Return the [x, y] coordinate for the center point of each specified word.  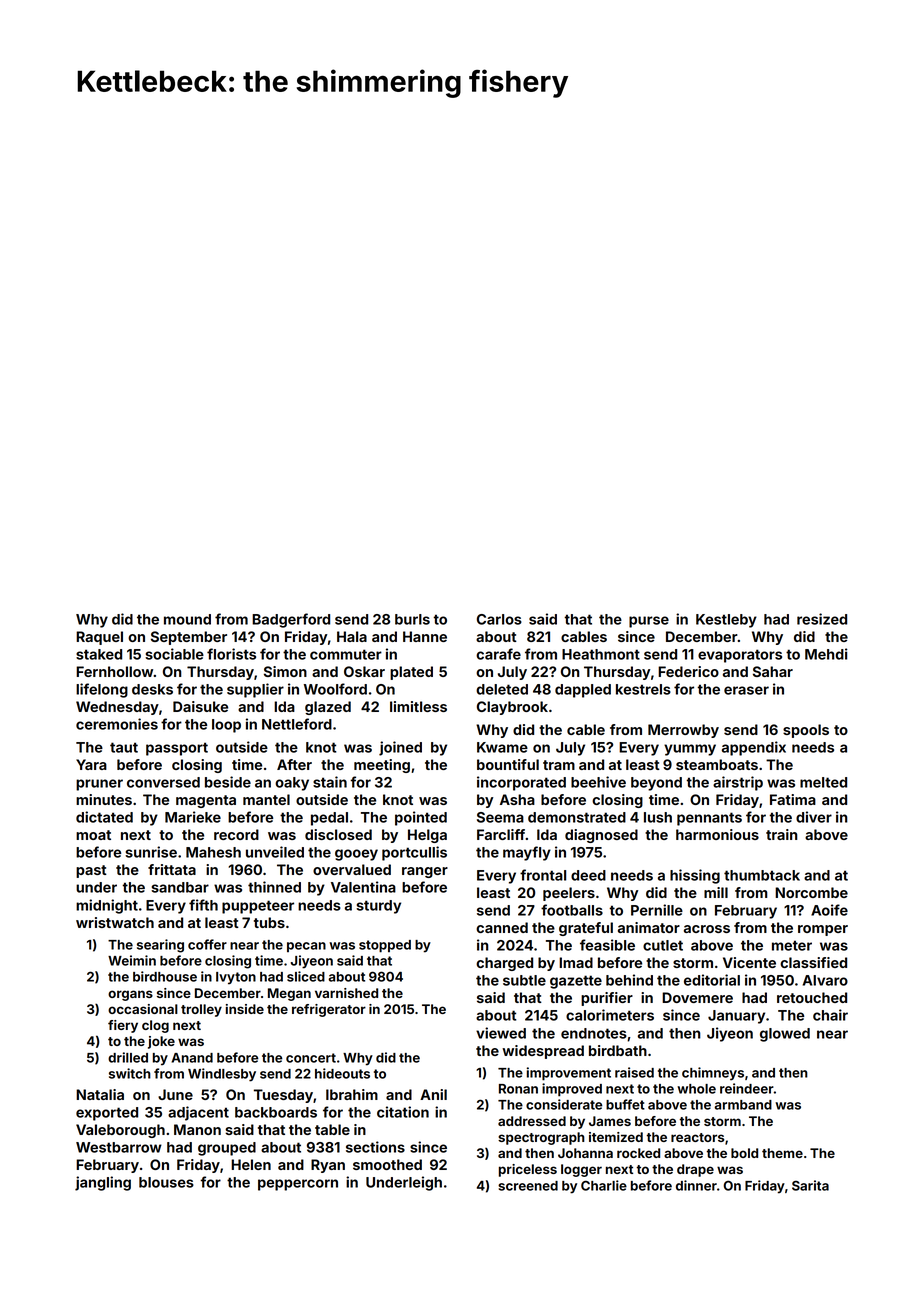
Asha [517, 799]
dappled [583, 691]
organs [130, 995]
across [707, 929]
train [781, 834]
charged [504, 964]
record [236, 834]
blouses [166, 1182]
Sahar [773, 671]
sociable [174, 654]
